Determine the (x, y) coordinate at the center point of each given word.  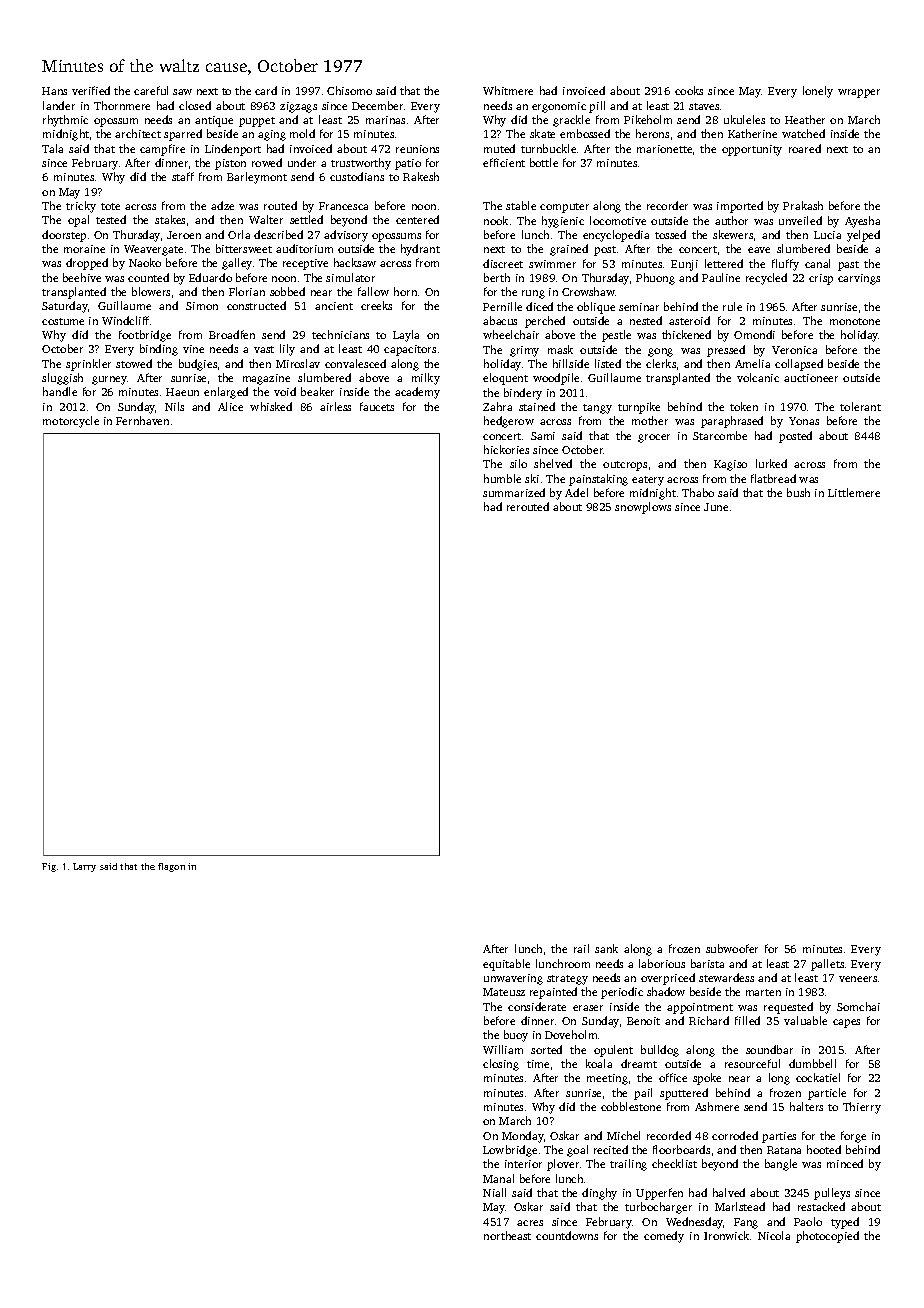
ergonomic (559, 107)
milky (426, 379)
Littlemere (854, 492)
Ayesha (862, 222)
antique (214, 121)
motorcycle (71, 422)
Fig (49, 867)
